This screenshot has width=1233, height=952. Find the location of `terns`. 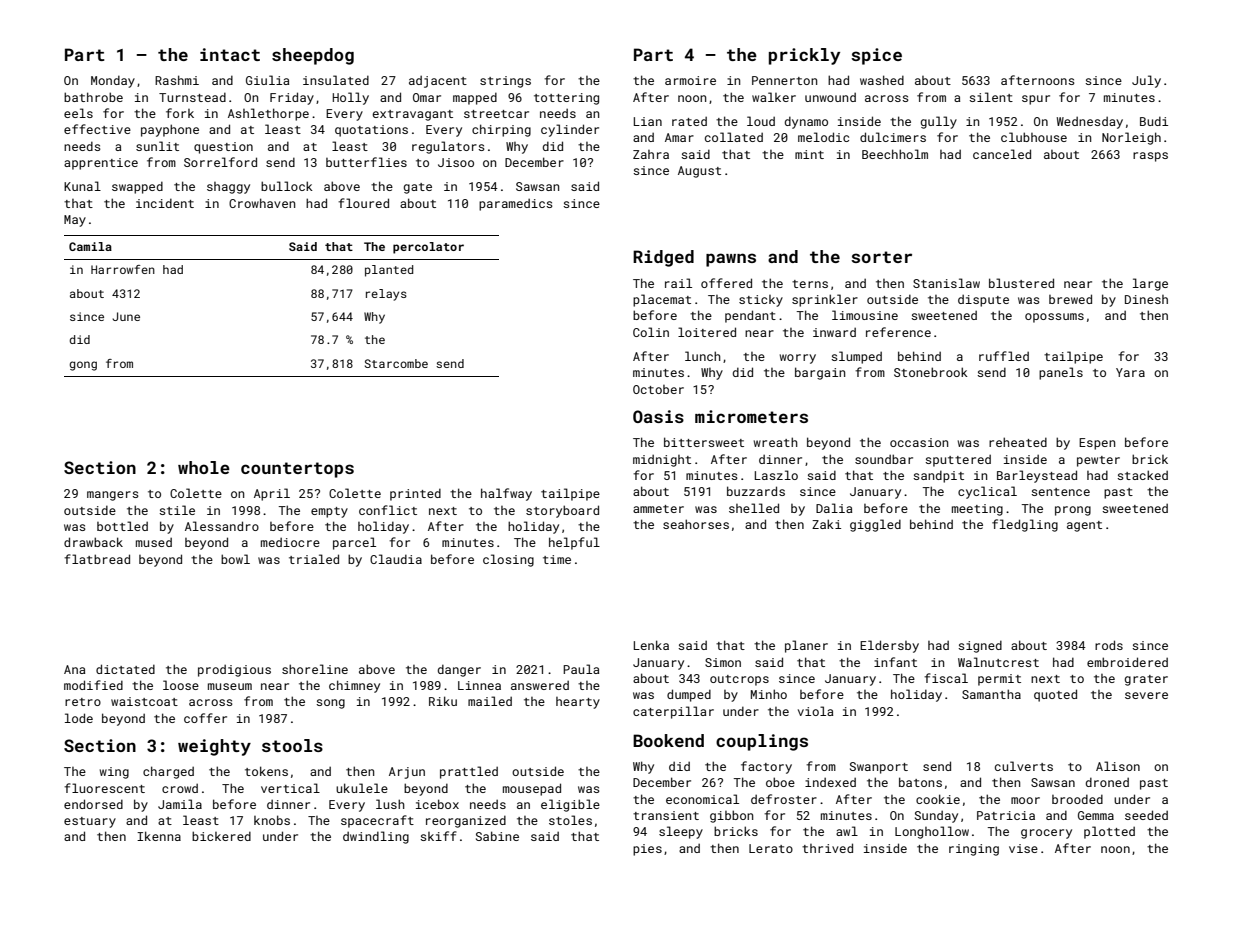

terns is located at coordinates (810, 284).
